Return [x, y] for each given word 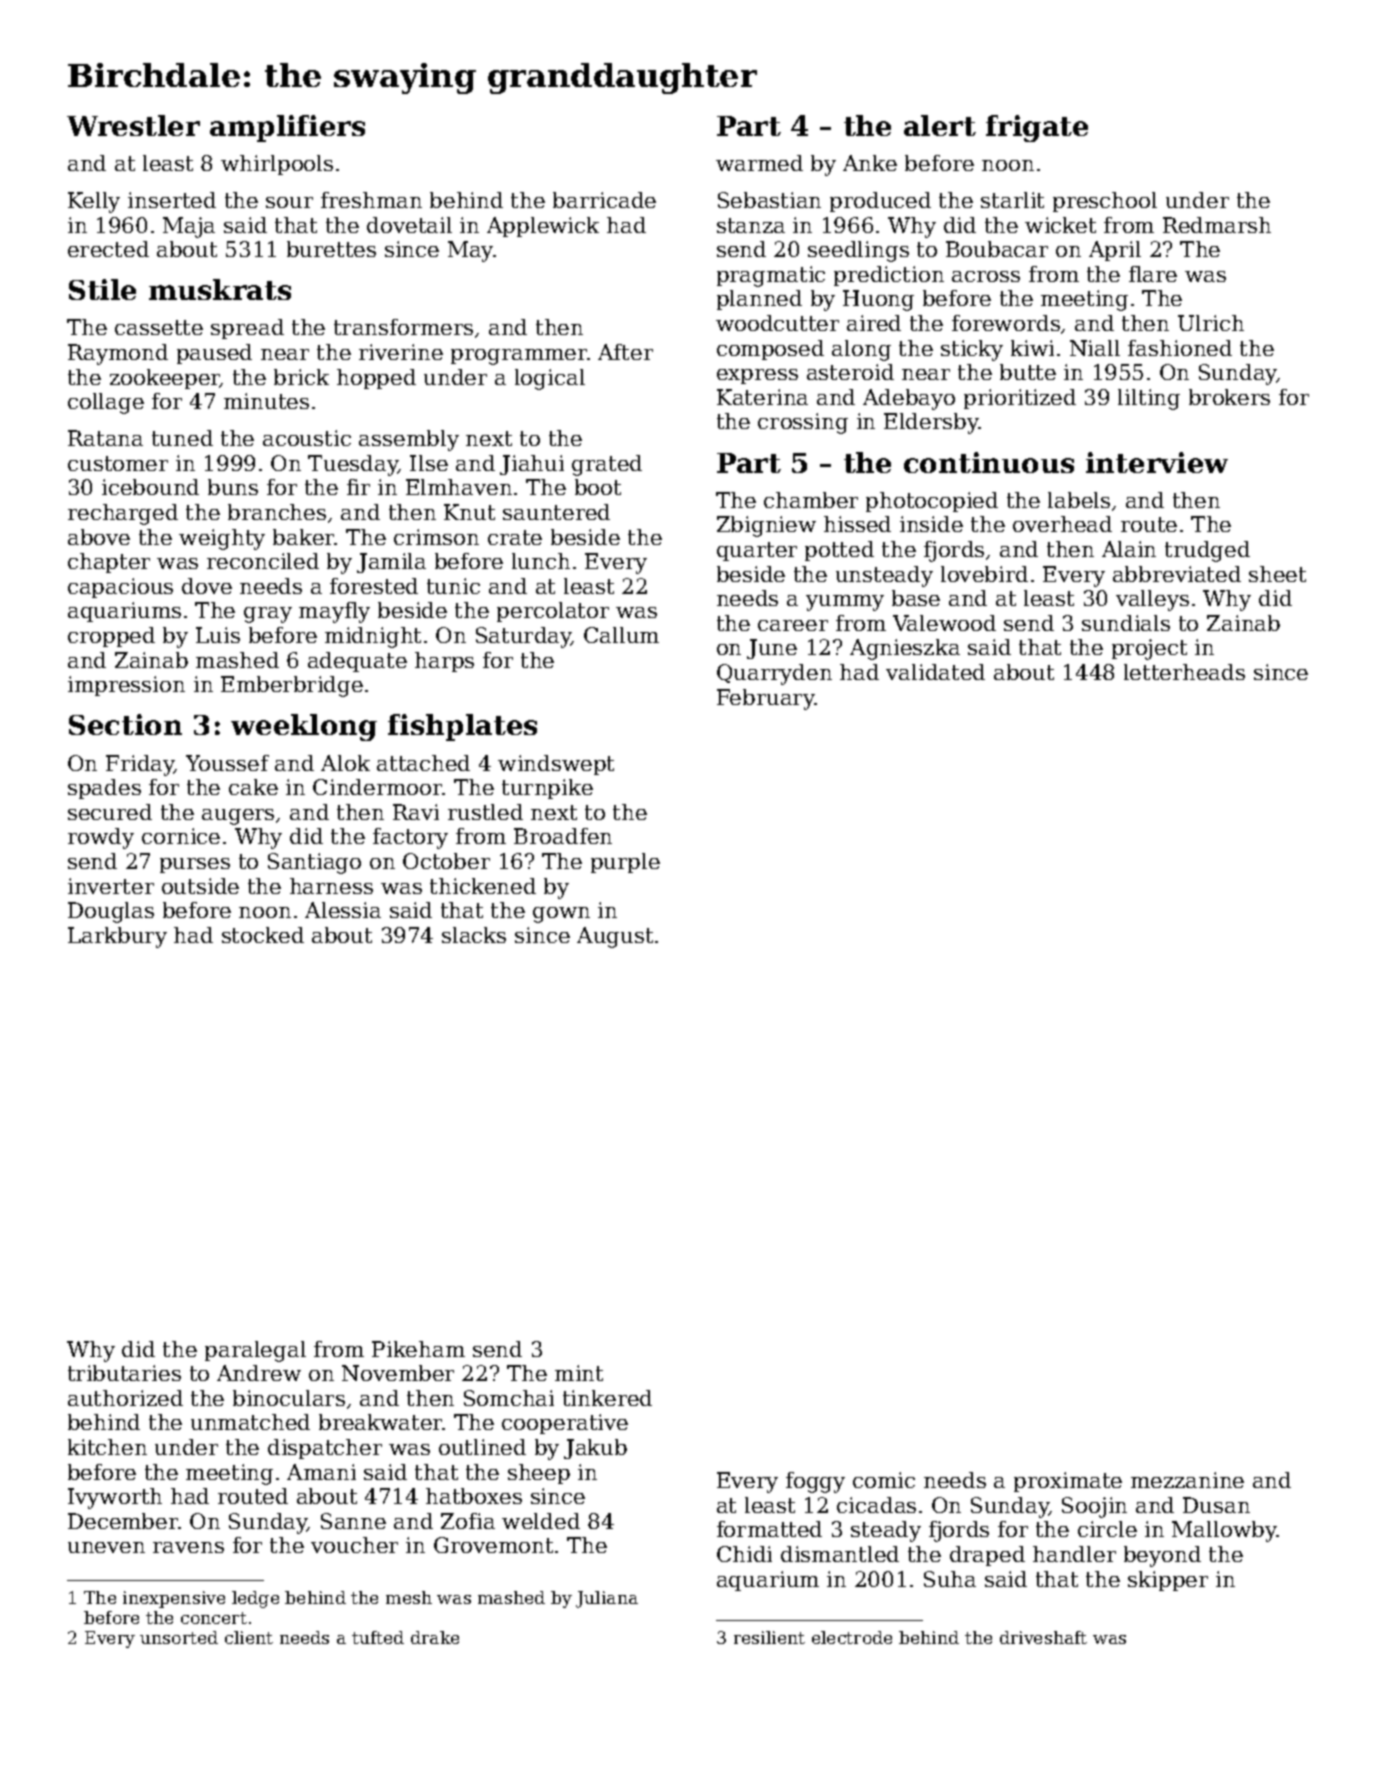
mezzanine [1187, 1480]
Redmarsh [1217, 225]
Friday [140, 765]
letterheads [1184, 672]
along [861, 350]
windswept [556, 765]
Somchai [509, 1398]
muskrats [220, 289]
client [249, 1637]
